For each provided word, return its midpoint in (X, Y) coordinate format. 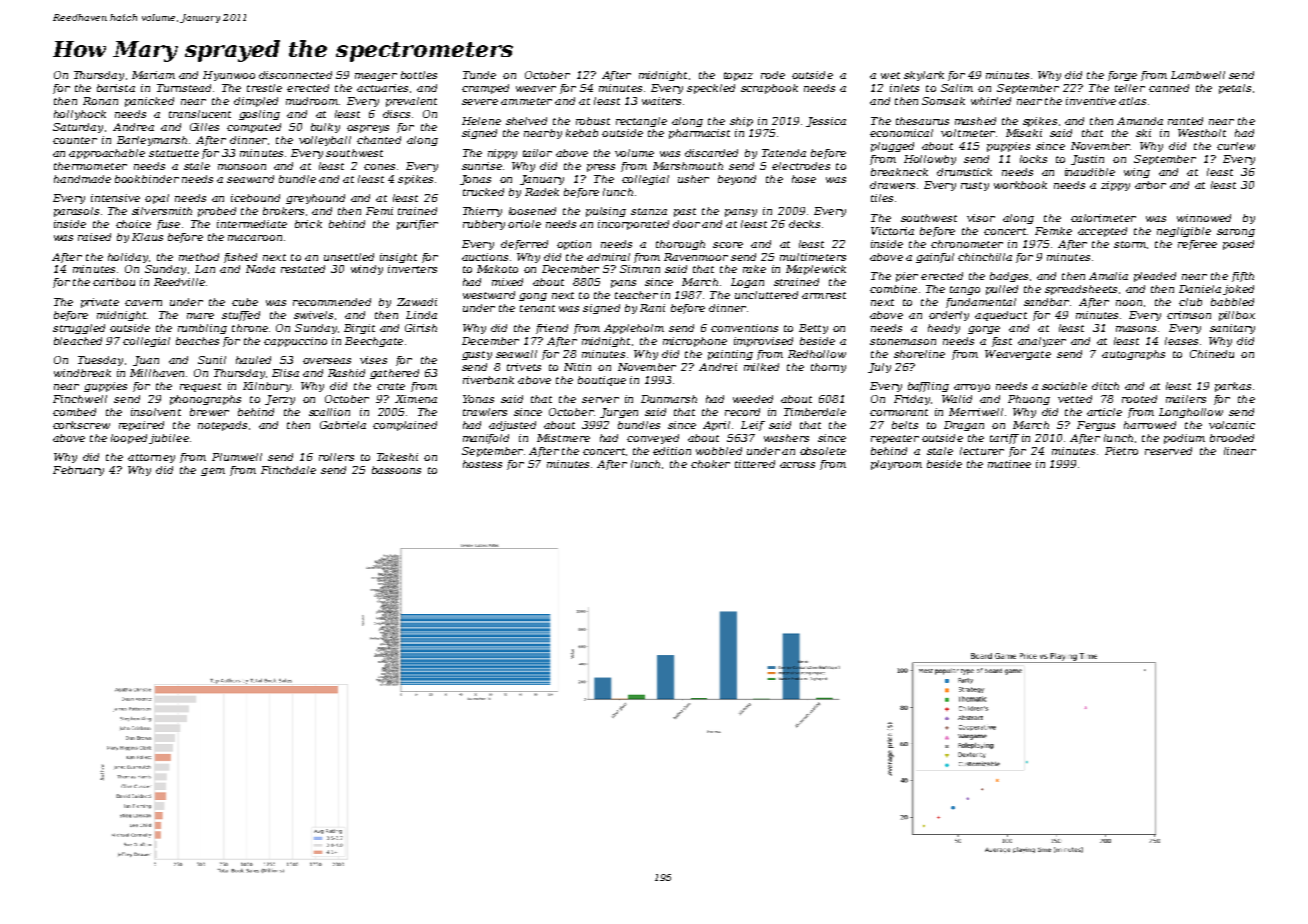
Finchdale (288, 470)
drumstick (964, 172)
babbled (1232, 302)
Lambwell (1198, 75)
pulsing (606, 212)
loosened (532, 211)
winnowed (1204, 218)
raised (94, 237)
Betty (813, 329)
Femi (379, 211)
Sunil (212, 360)
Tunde (479, 75)
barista (116, 88)
